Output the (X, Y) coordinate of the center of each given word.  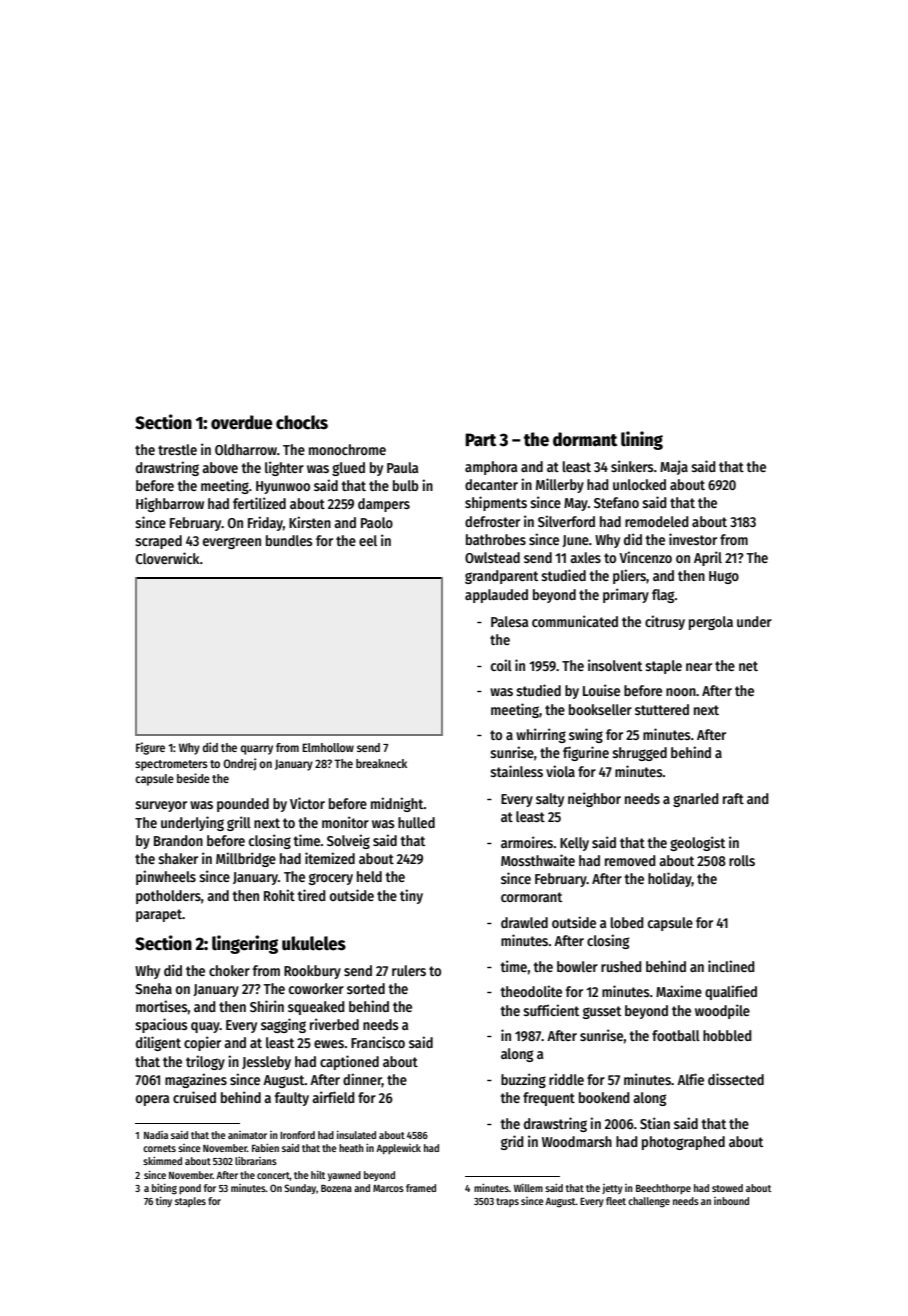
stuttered (662, 709)
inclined (731, 966)
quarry (257, 750)
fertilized (259, 503)
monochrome (347, 449)
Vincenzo (645, 557)
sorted (366, 988)
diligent (158, 1043)
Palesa (509, 621)
